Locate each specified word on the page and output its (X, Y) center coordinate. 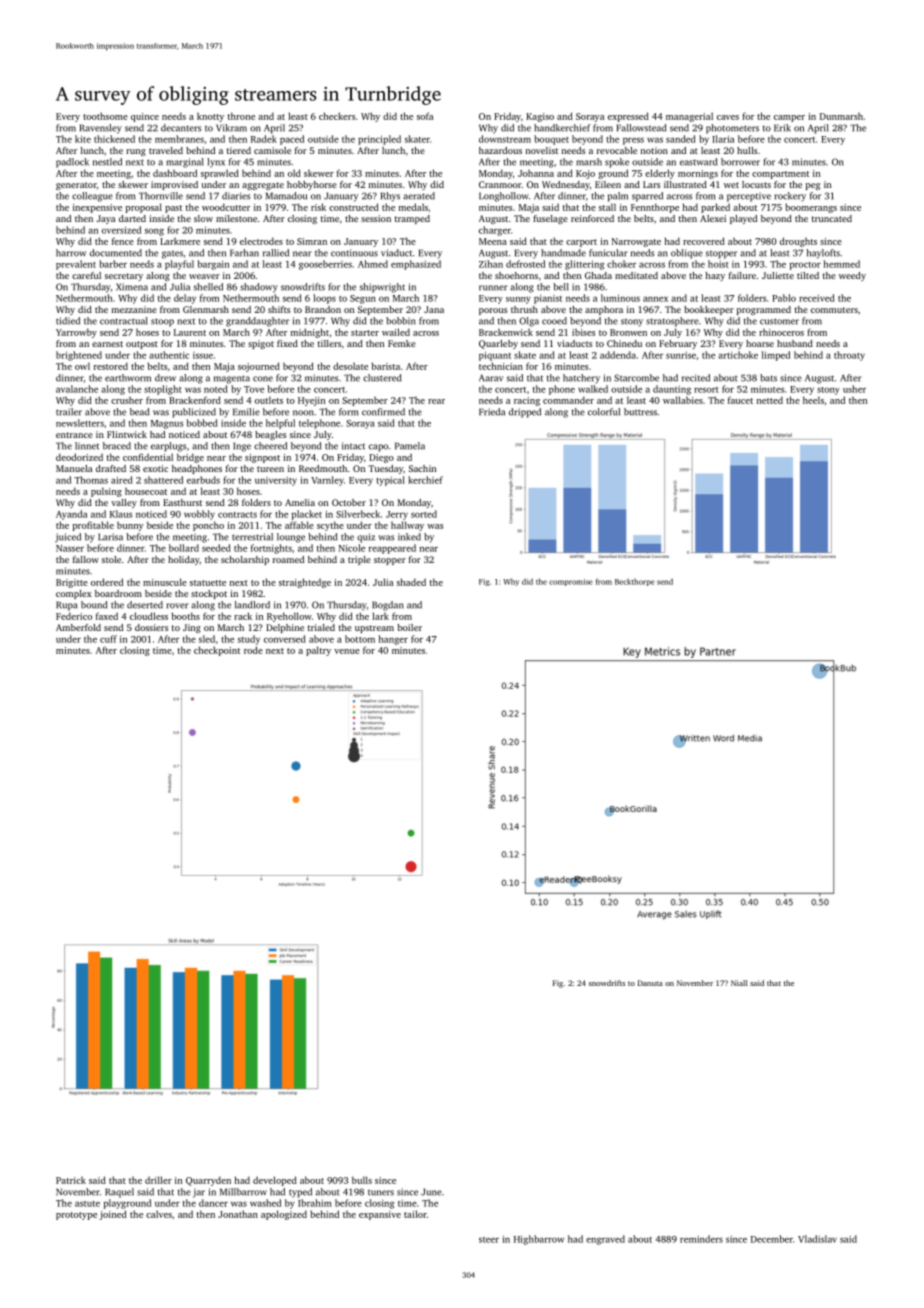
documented (116, 253)
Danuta (650, 983)
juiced (68, 538)
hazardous (500, 150)
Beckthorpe (635, 582)
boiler (409, 627)
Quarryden (208, 1181)
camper (789, 118)
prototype (76, 1216)
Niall (739, 983)
